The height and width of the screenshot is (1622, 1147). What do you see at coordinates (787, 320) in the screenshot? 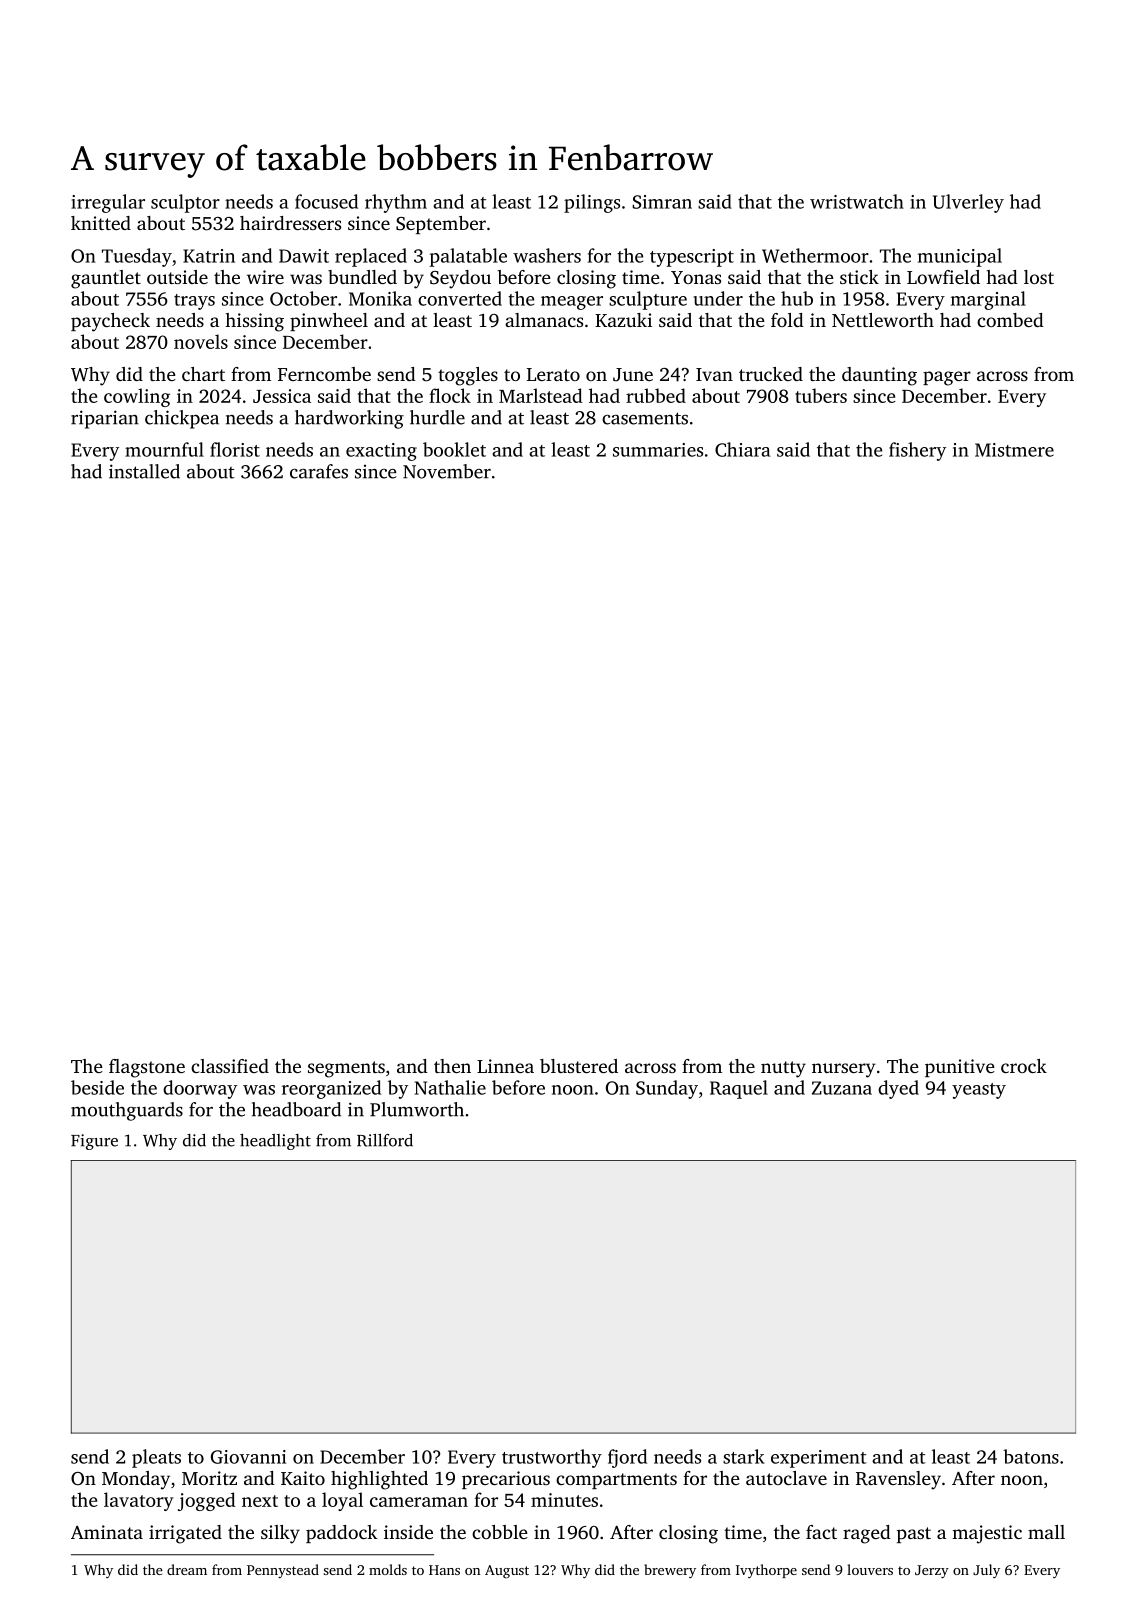
I see `fold` at bounding box center [787, 320].
